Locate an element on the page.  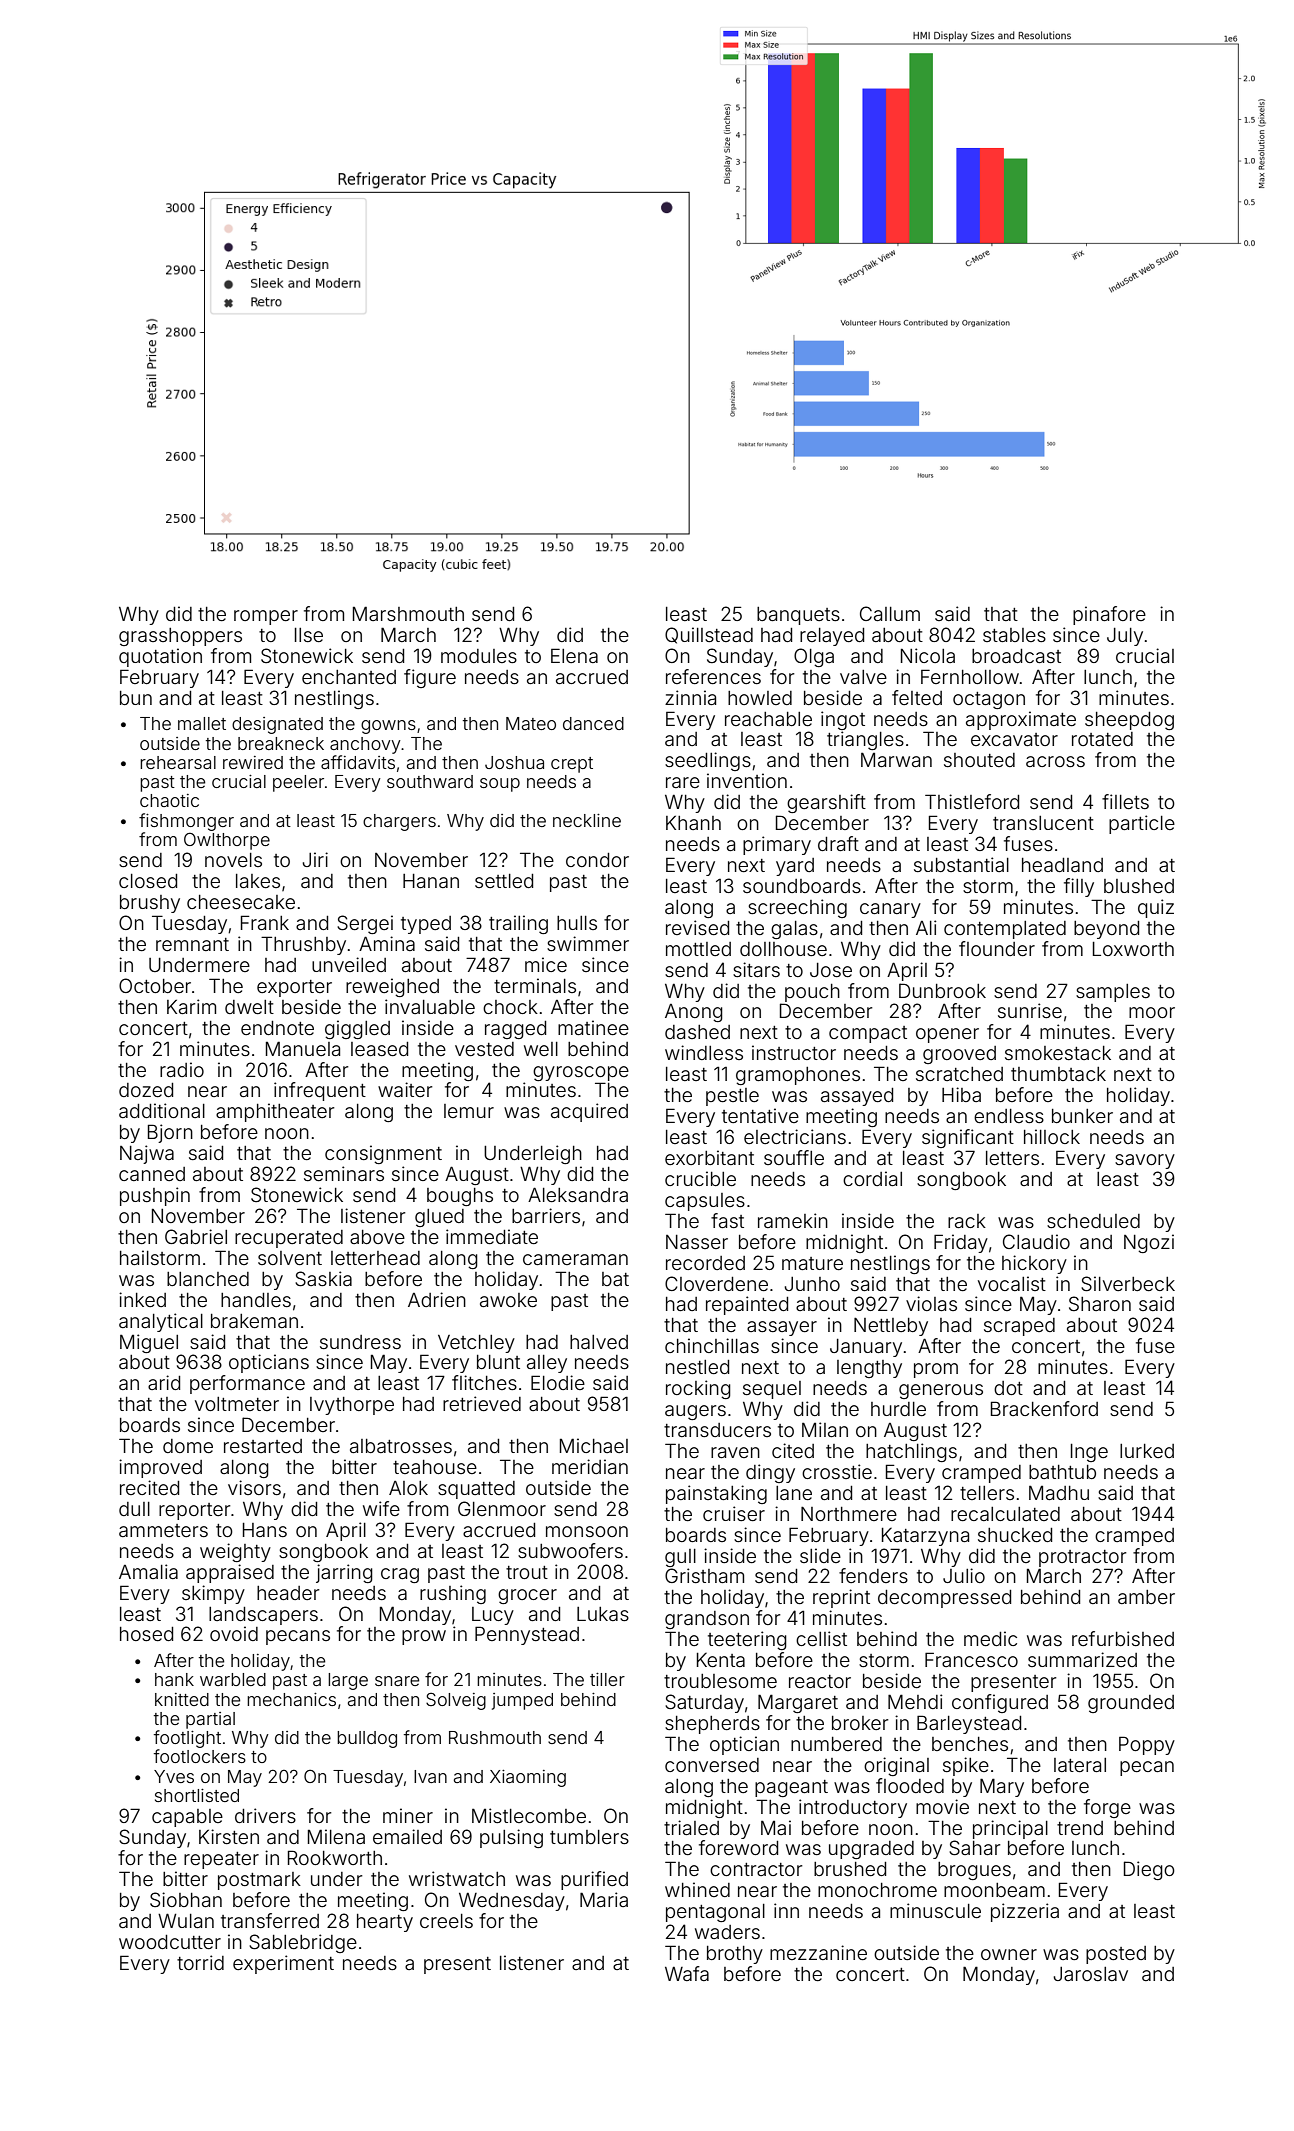
torrid is located at coordinates (200, 1962).
